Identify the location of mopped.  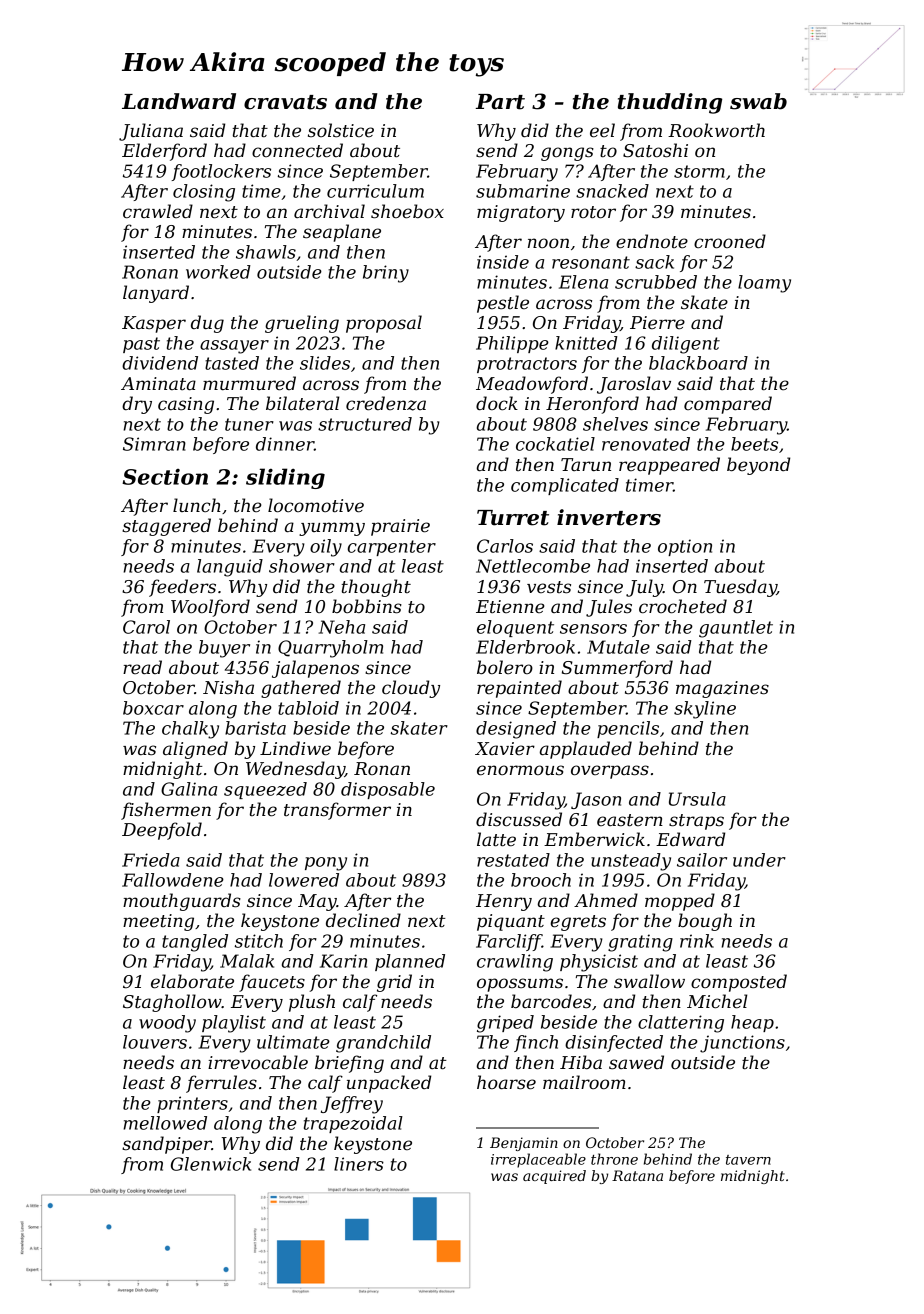
(680, 902).
